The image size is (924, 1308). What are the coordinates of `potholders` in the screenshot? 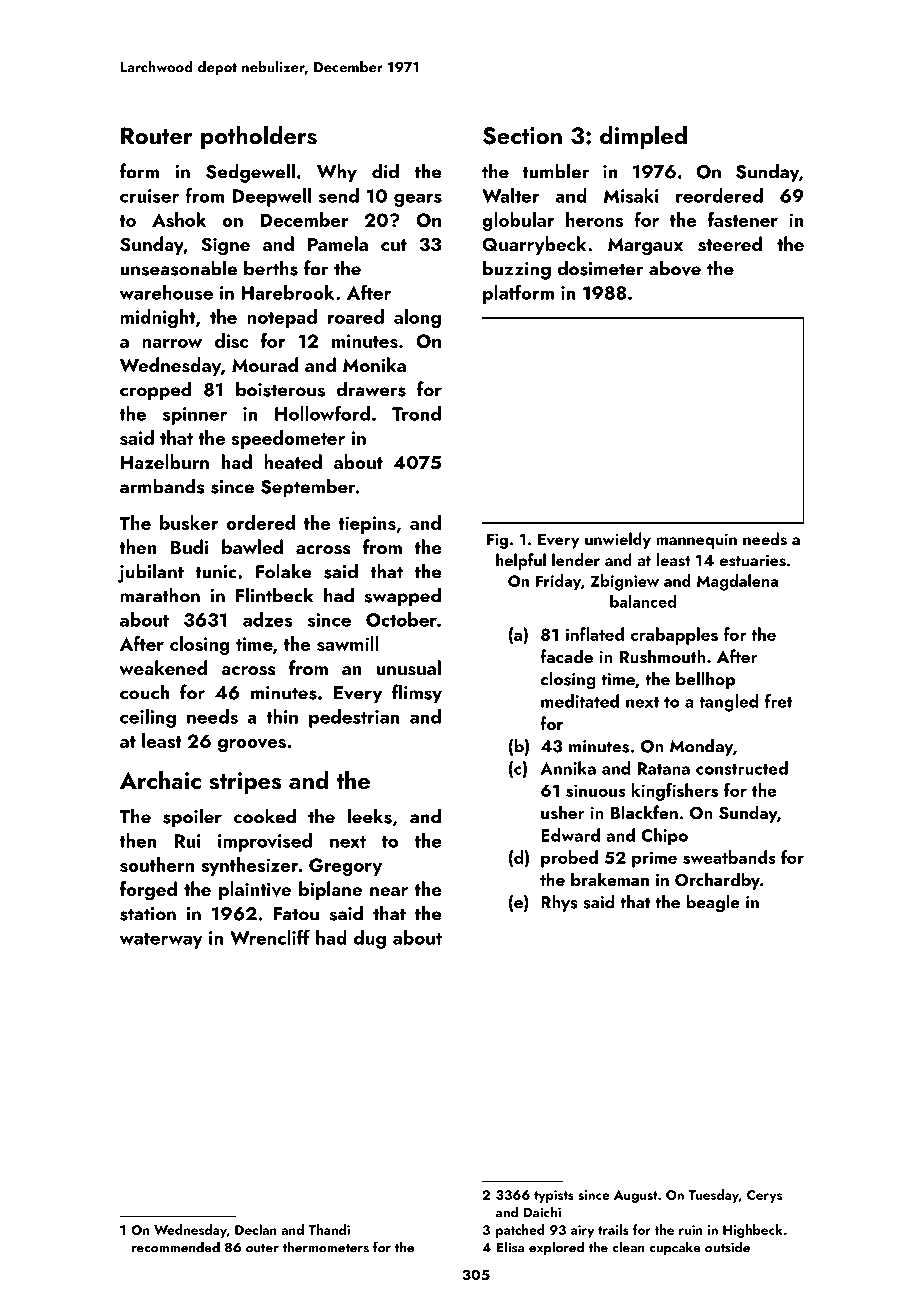 It's located at (259, 137).
